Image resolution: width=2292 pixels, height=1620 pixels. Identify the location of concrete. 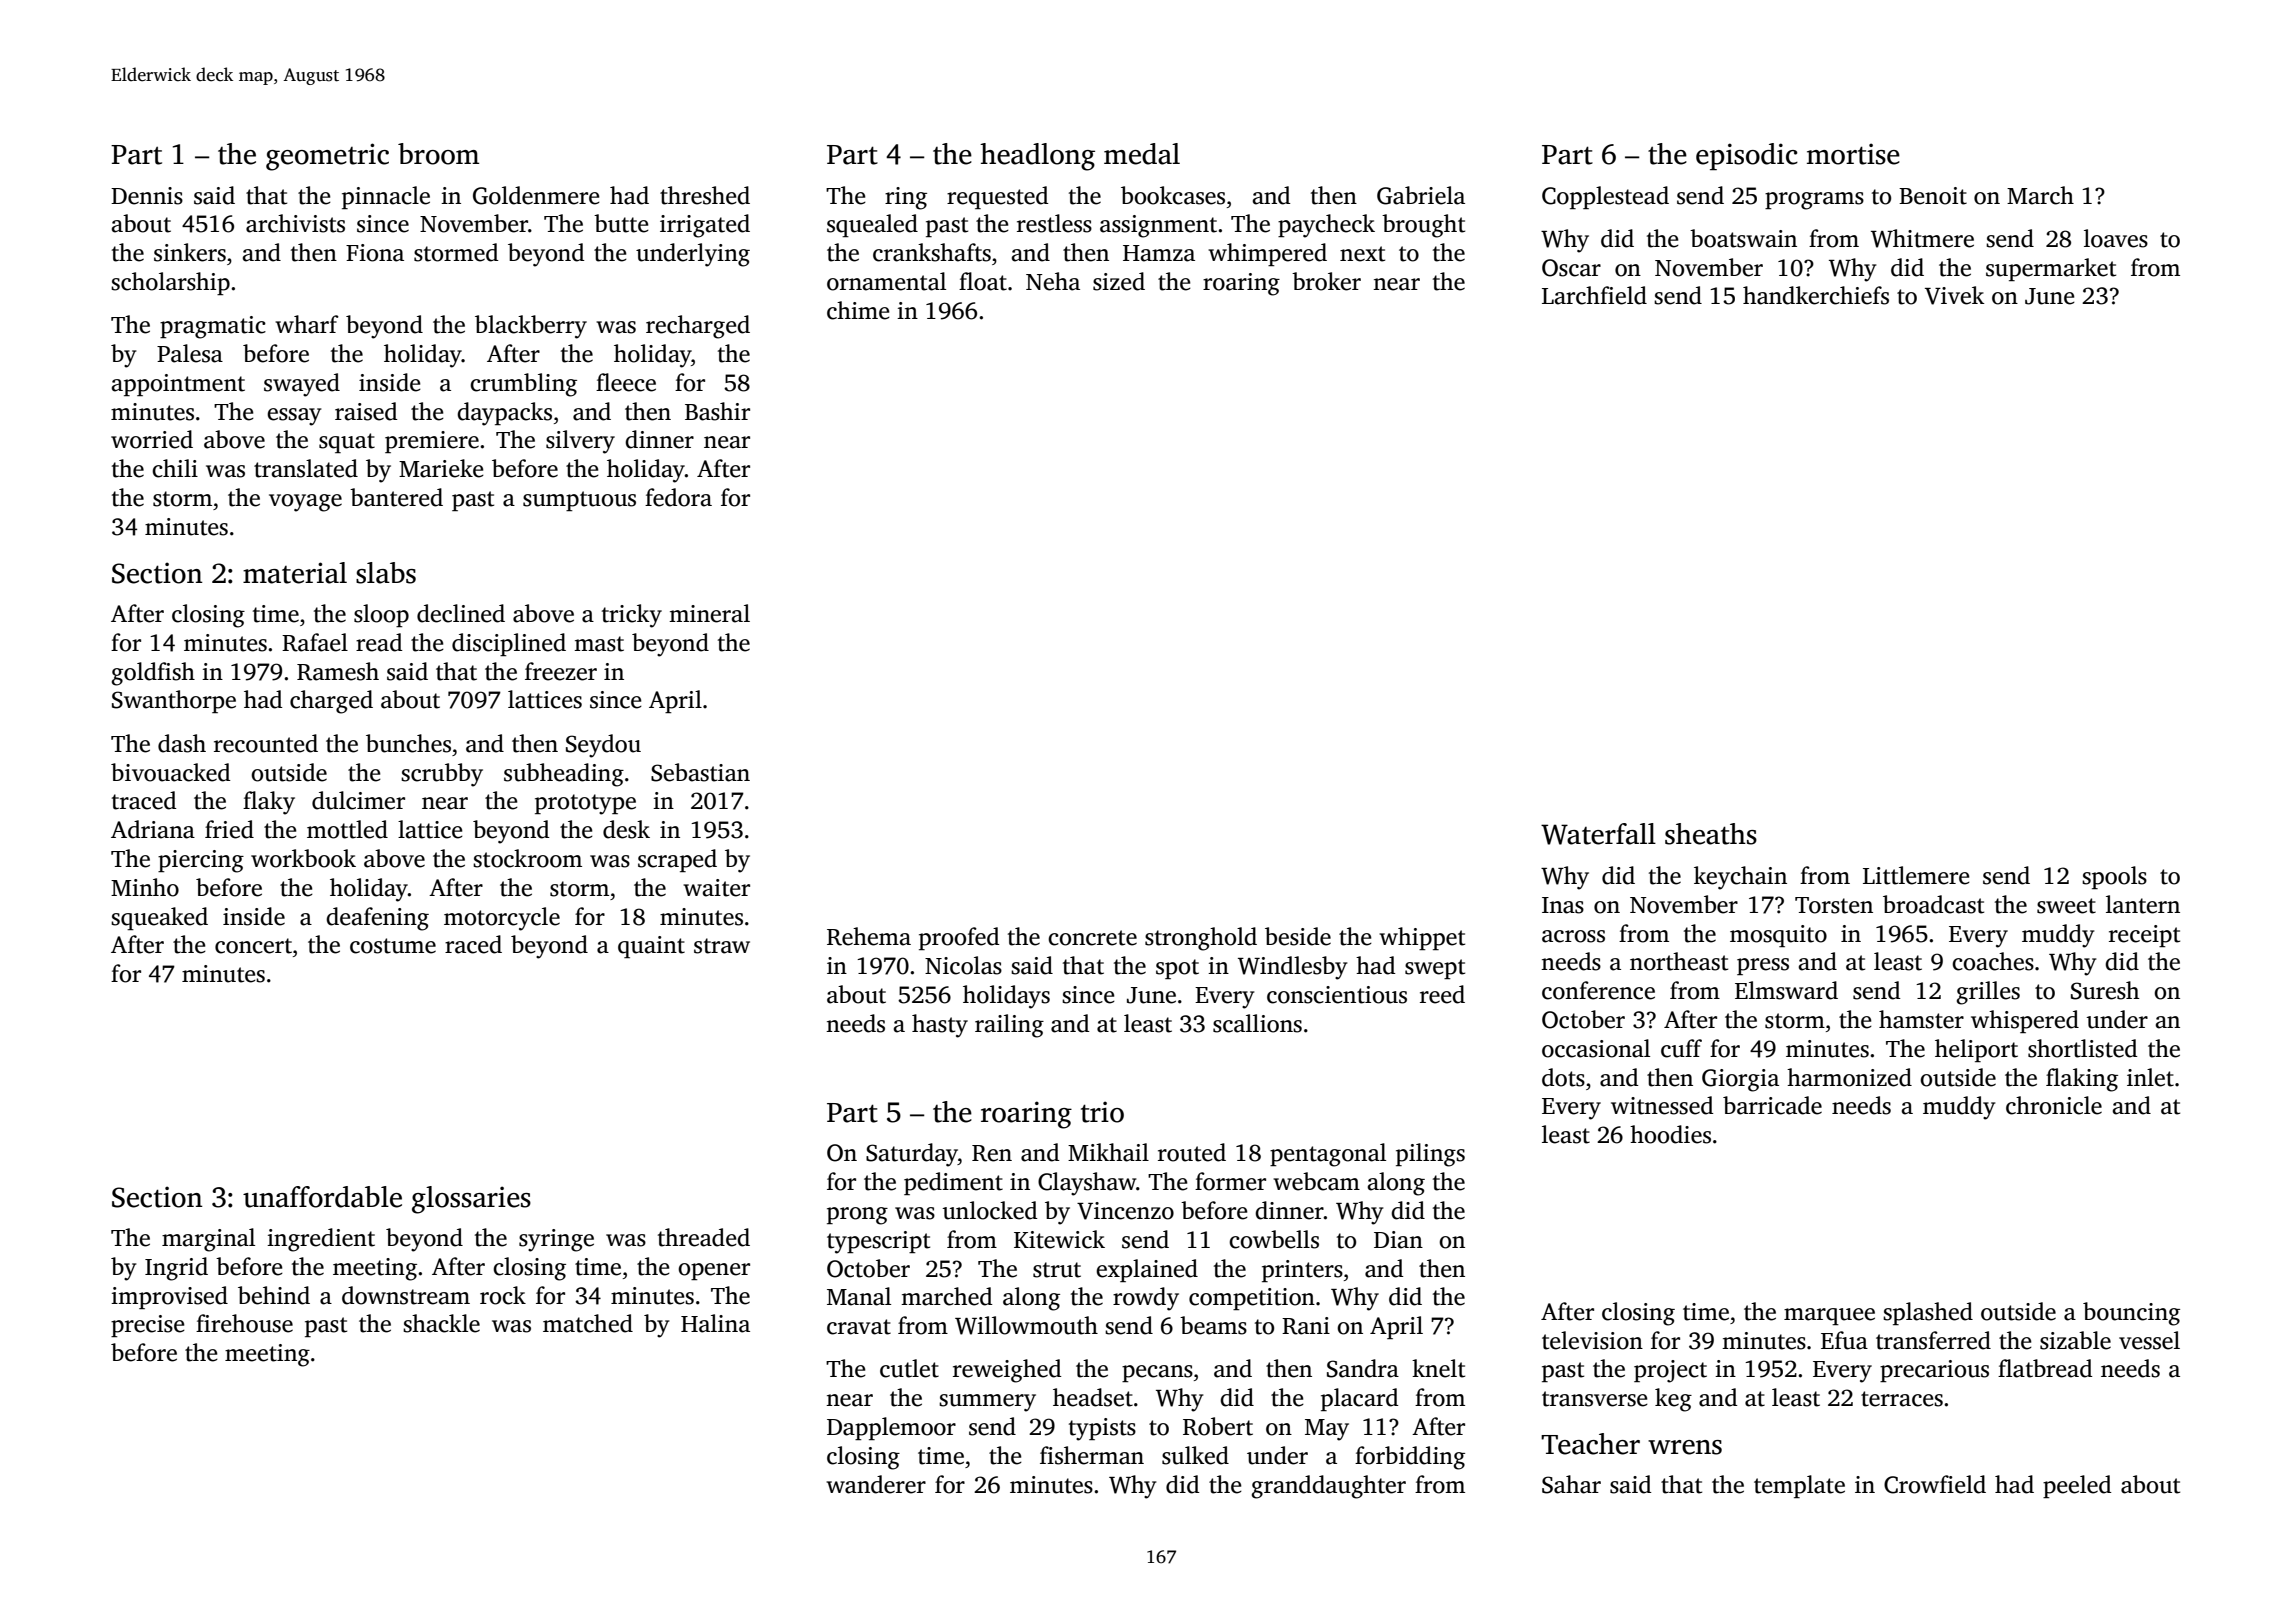
(1092, 938).
